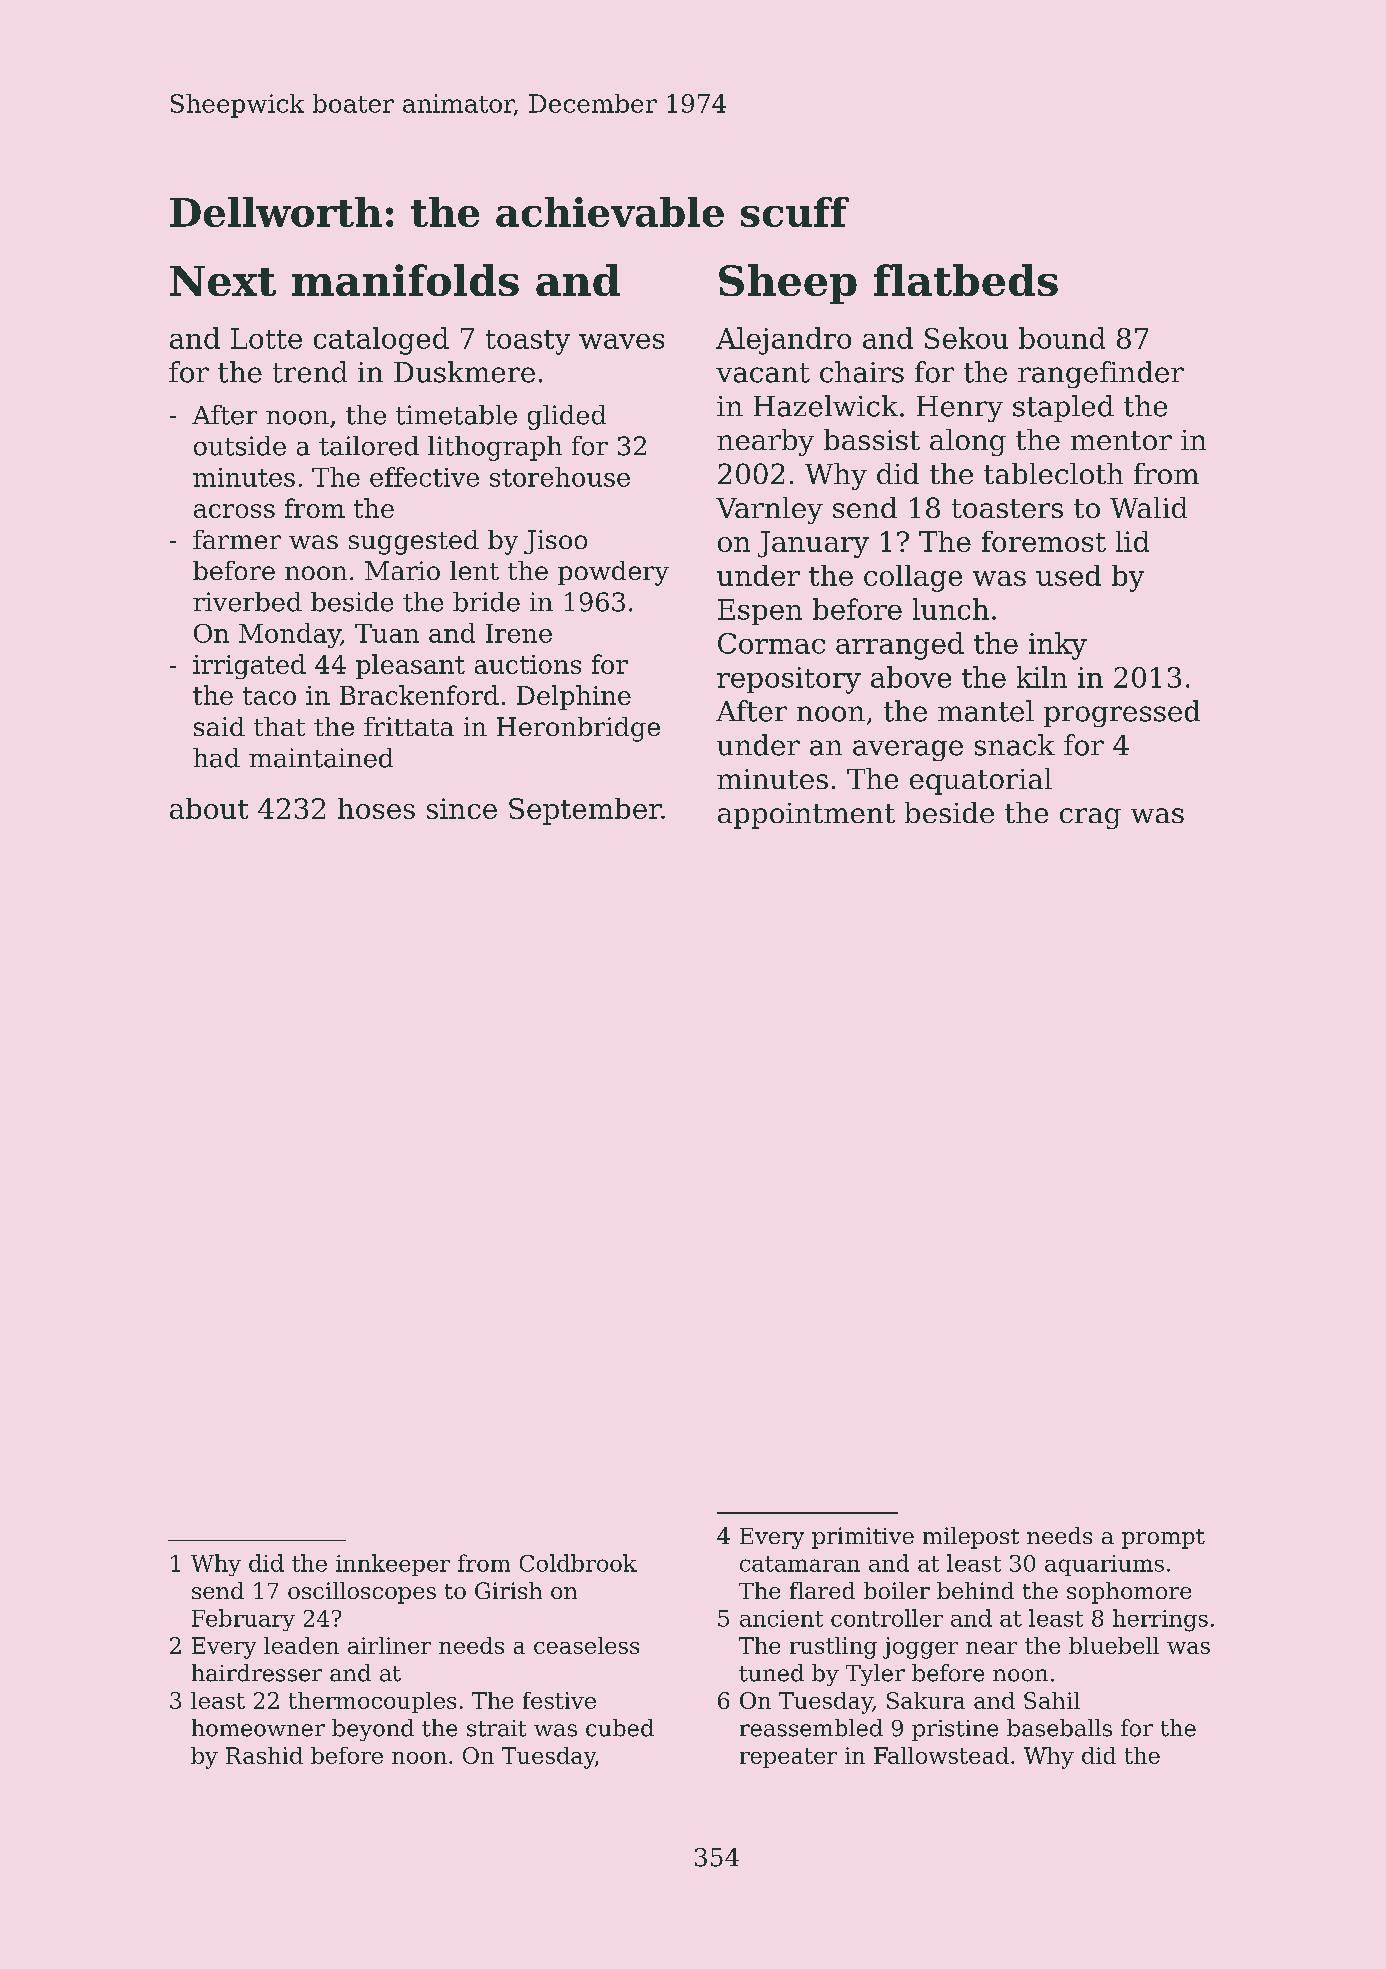  I want to click on innkeeper, so click(393, 1565).
